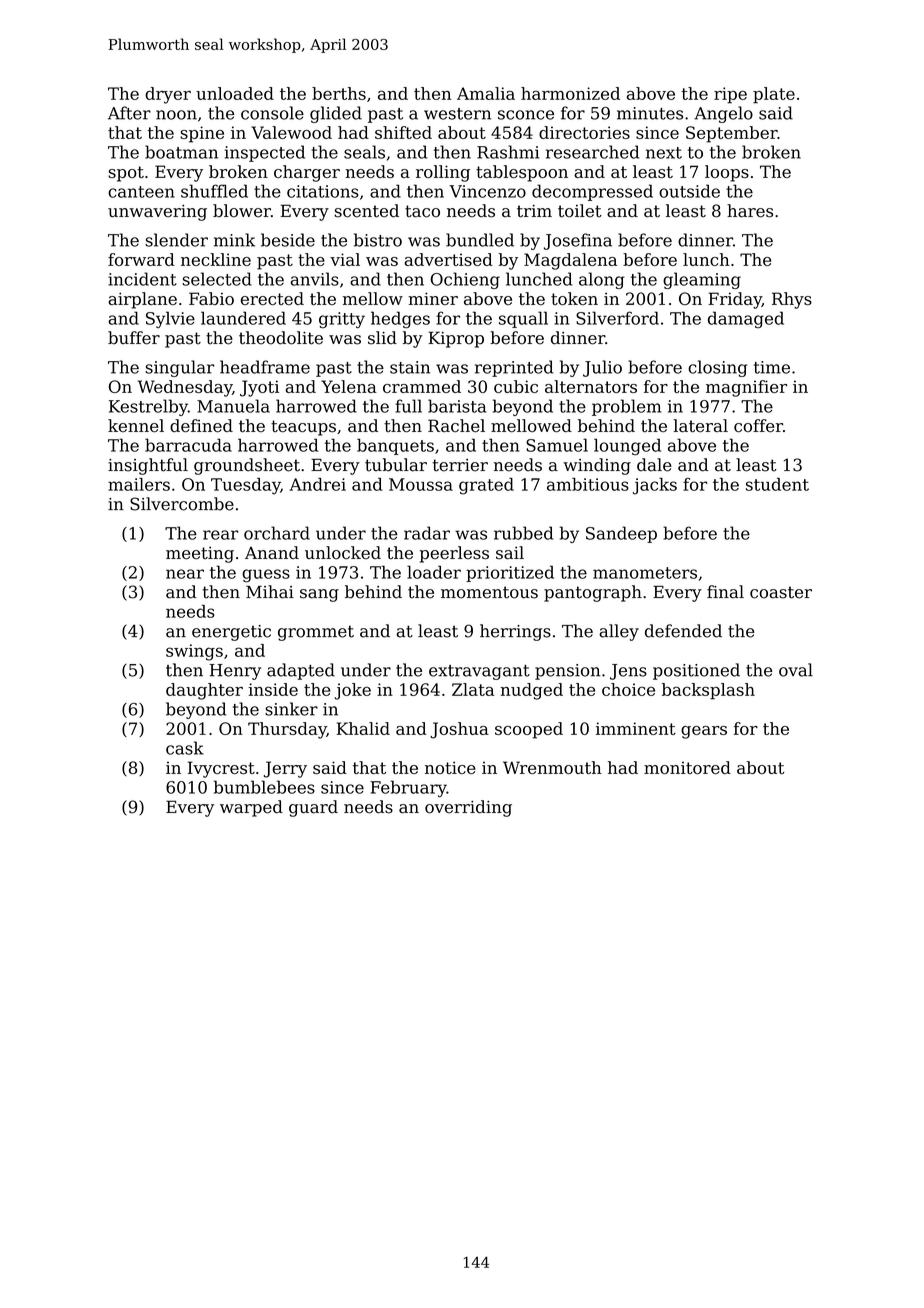 This screenshot has height=1308, width=924. I want to click on berths, so click(339, 93).
